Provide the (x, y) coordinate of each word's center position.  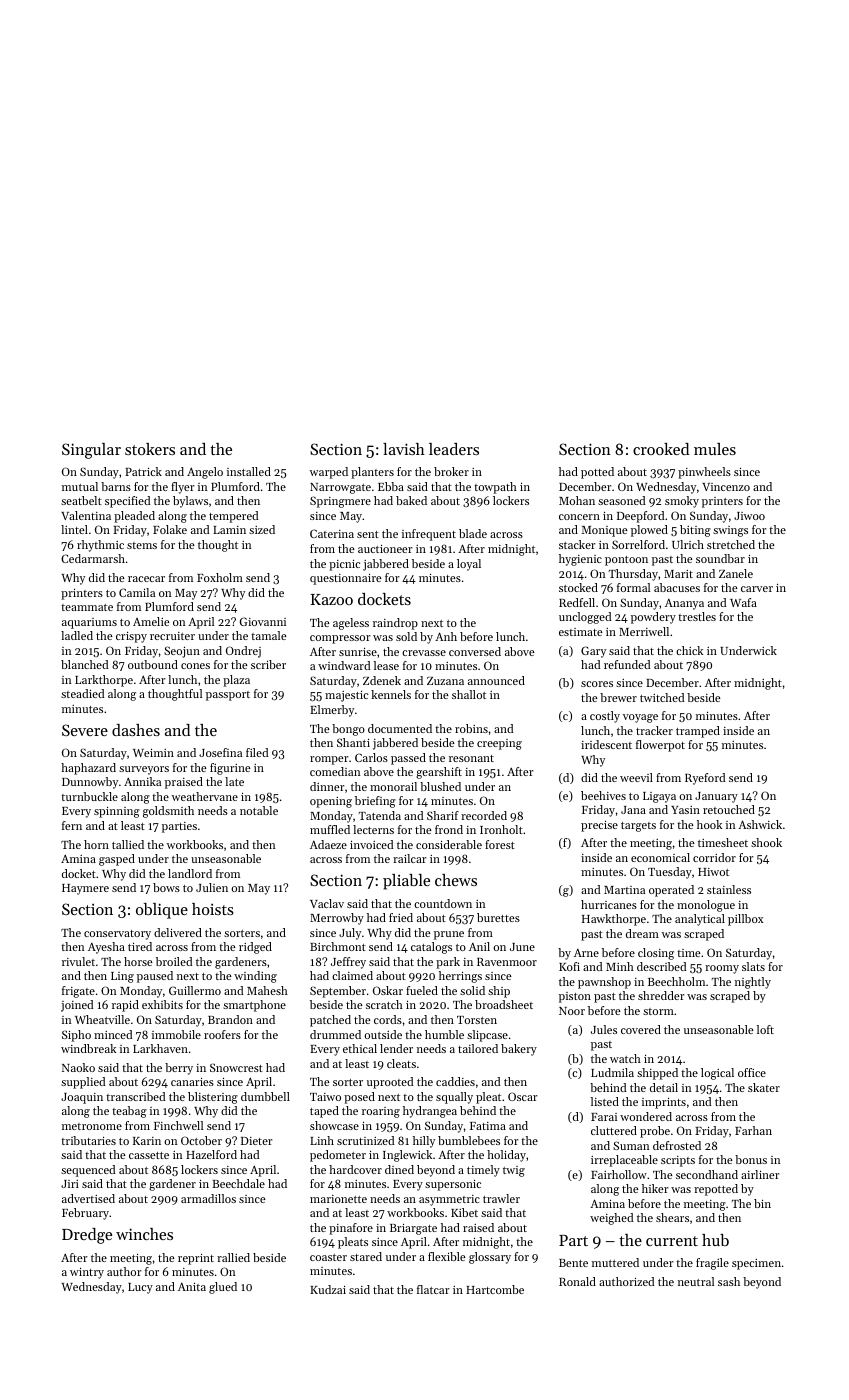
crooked (661, 449)
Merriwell (644, 631)
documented (400, 728)
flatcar (433, 1289)
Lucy (140, 1288)
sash (729, 1281)
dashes (136, 730)
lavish (404, 449)
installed (249, 471)
